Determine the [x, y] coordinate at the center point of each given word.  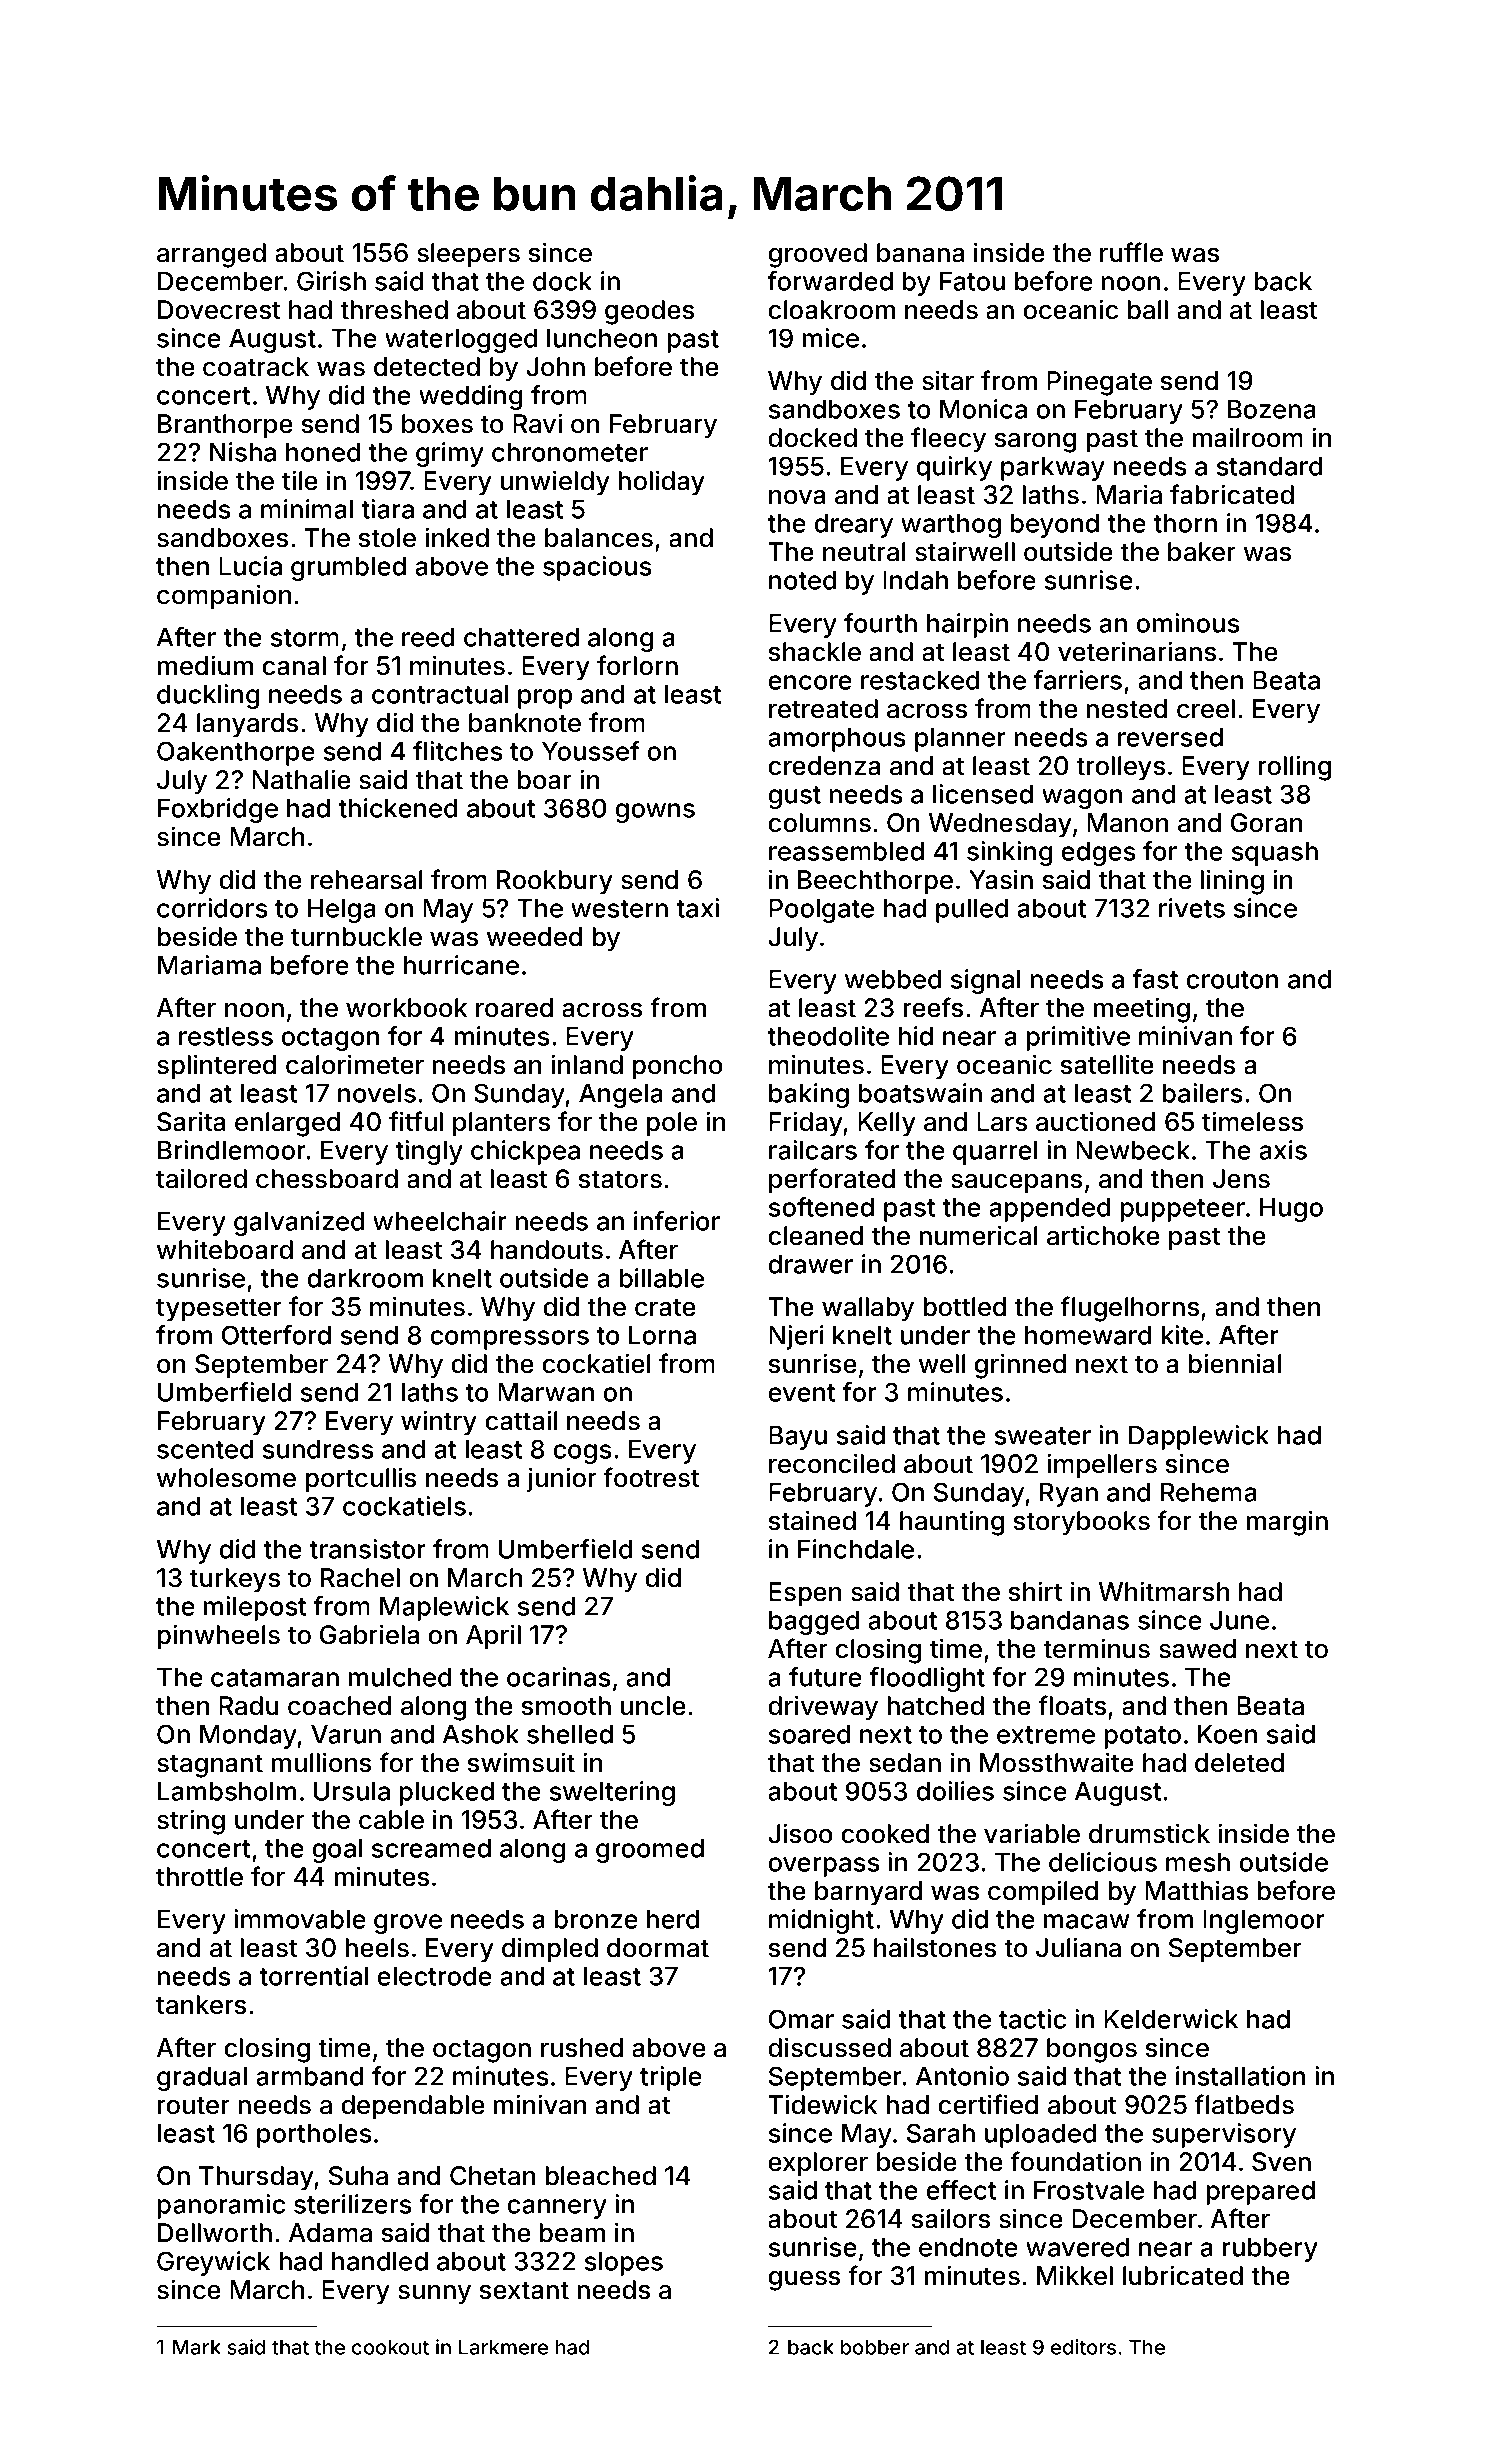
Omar [801, 2019]
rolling [1295, 768]
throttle [199, 1877]
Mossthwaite [1057, 1762]
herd [673, 1919]
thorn [1185, 523]
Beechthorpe [875, 882]
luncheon [602, 338]
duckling [208, 696]
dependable [413, 2107]
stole [387, 538]
